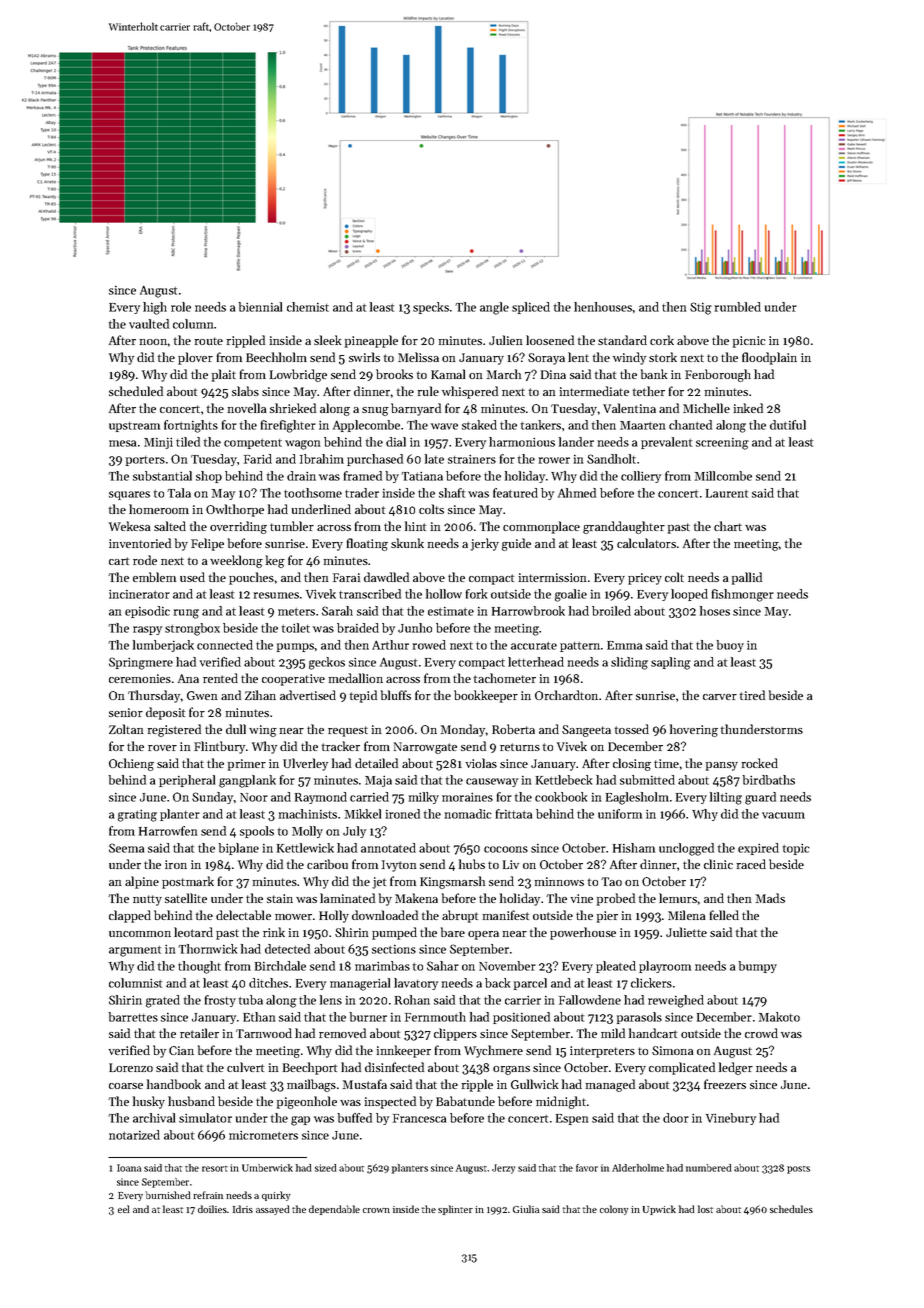  Describe the element at coordinates (407, 543) in the screenshot. I see `skunk` at that location.
